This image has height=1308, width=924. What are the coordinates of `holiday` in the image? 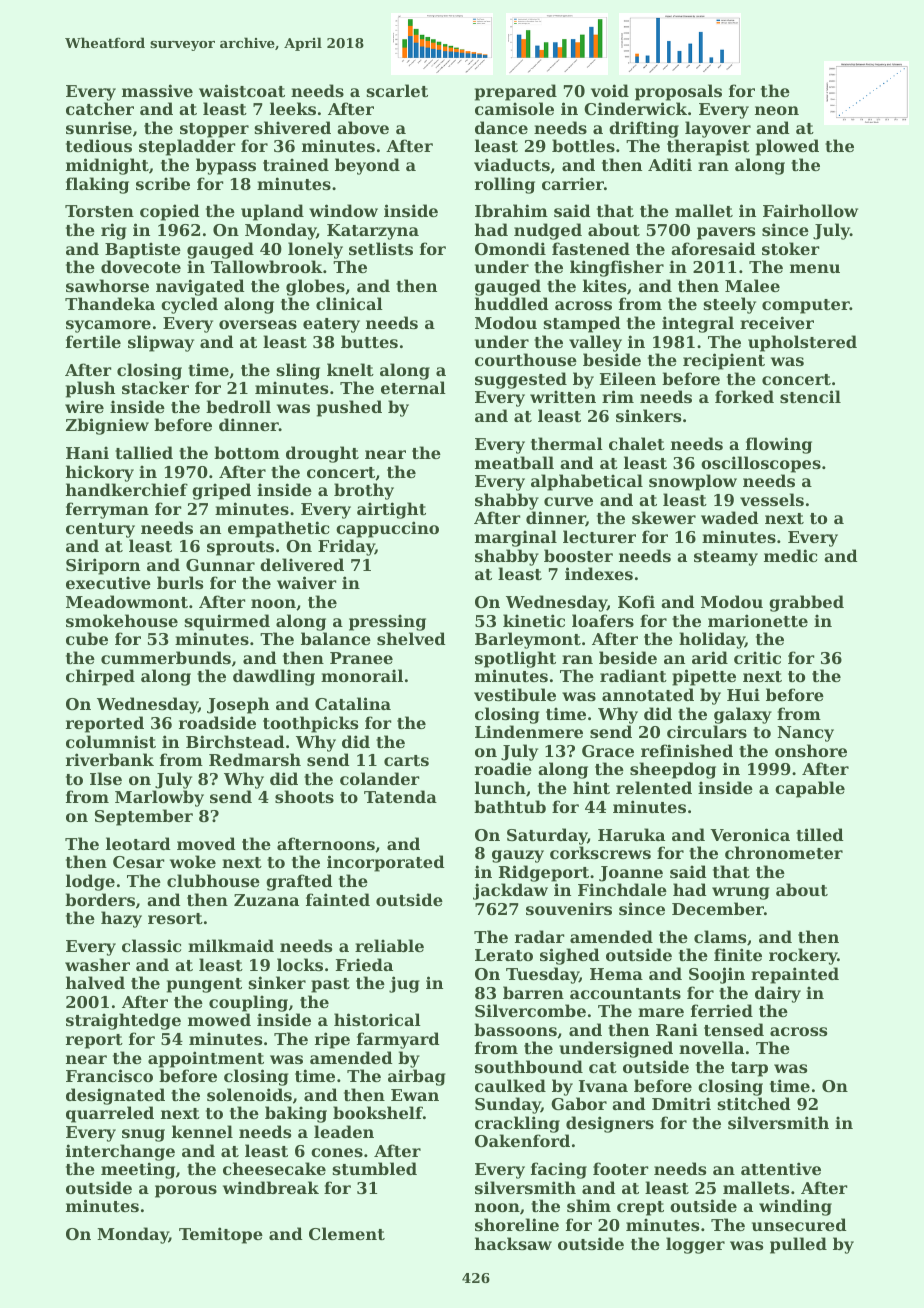 It's located at (712, 640).
